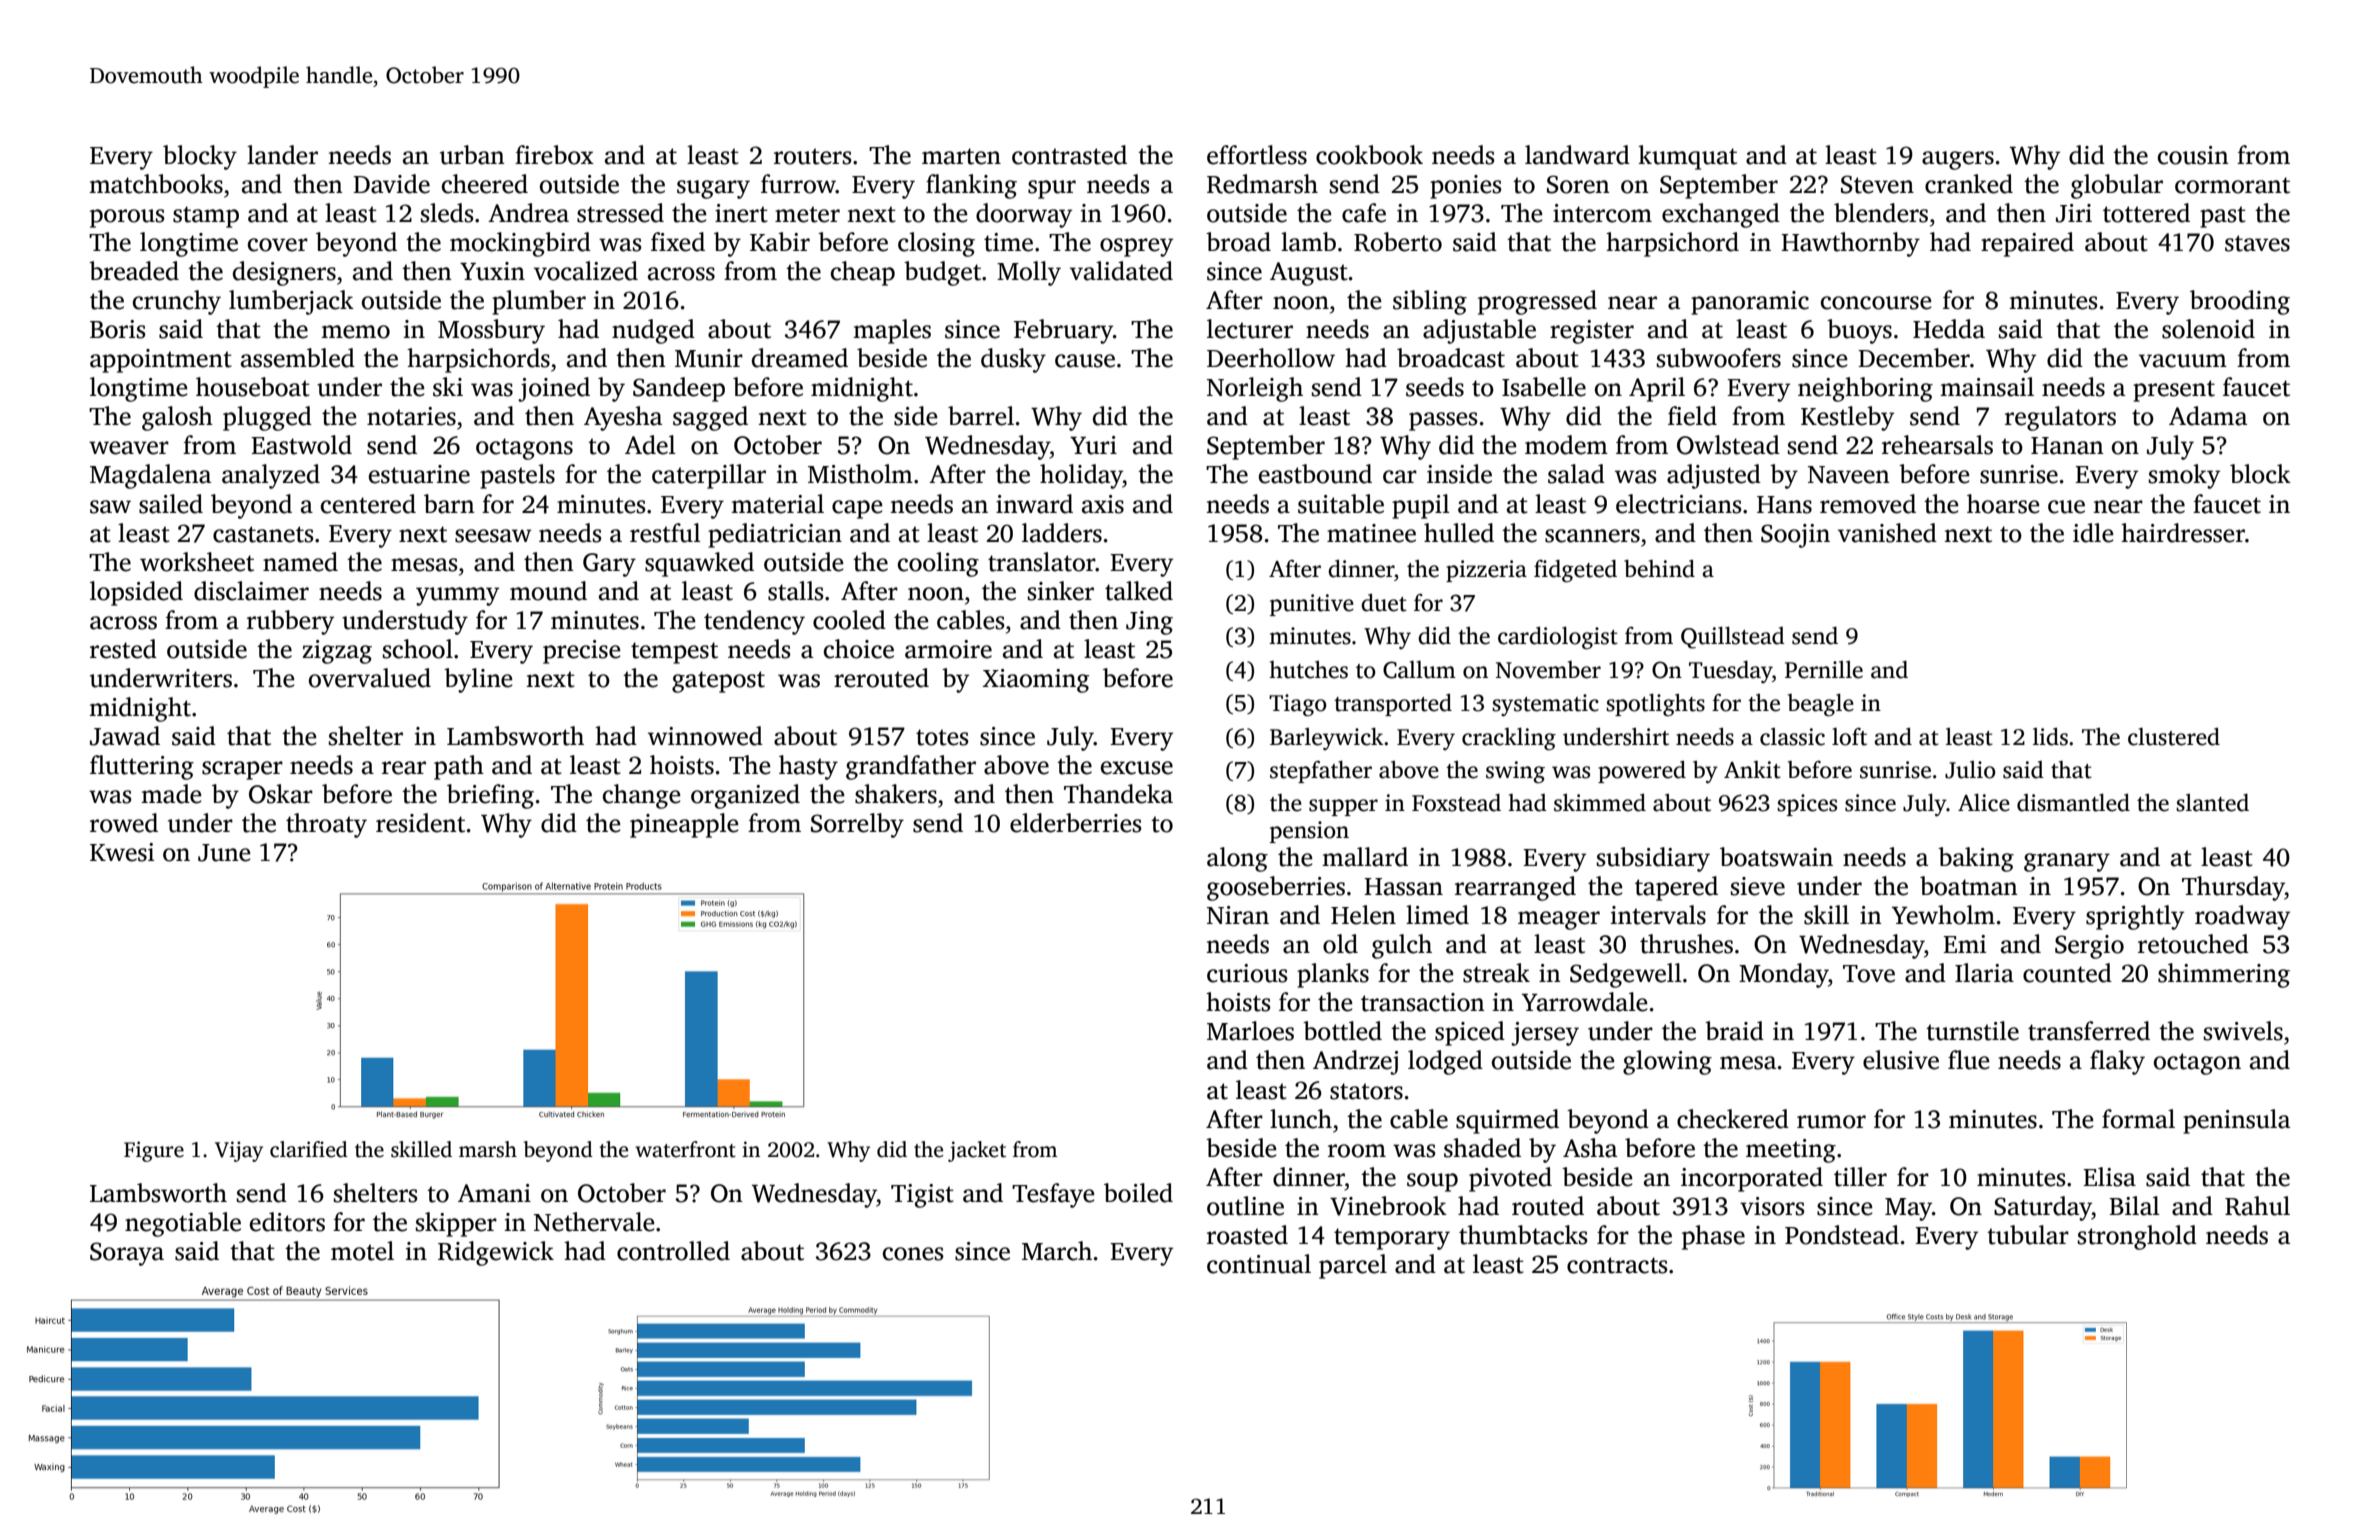  What do you see at coordinates (554, 155) in the document?
I see `firebox` at bounding box center [554, 155].
